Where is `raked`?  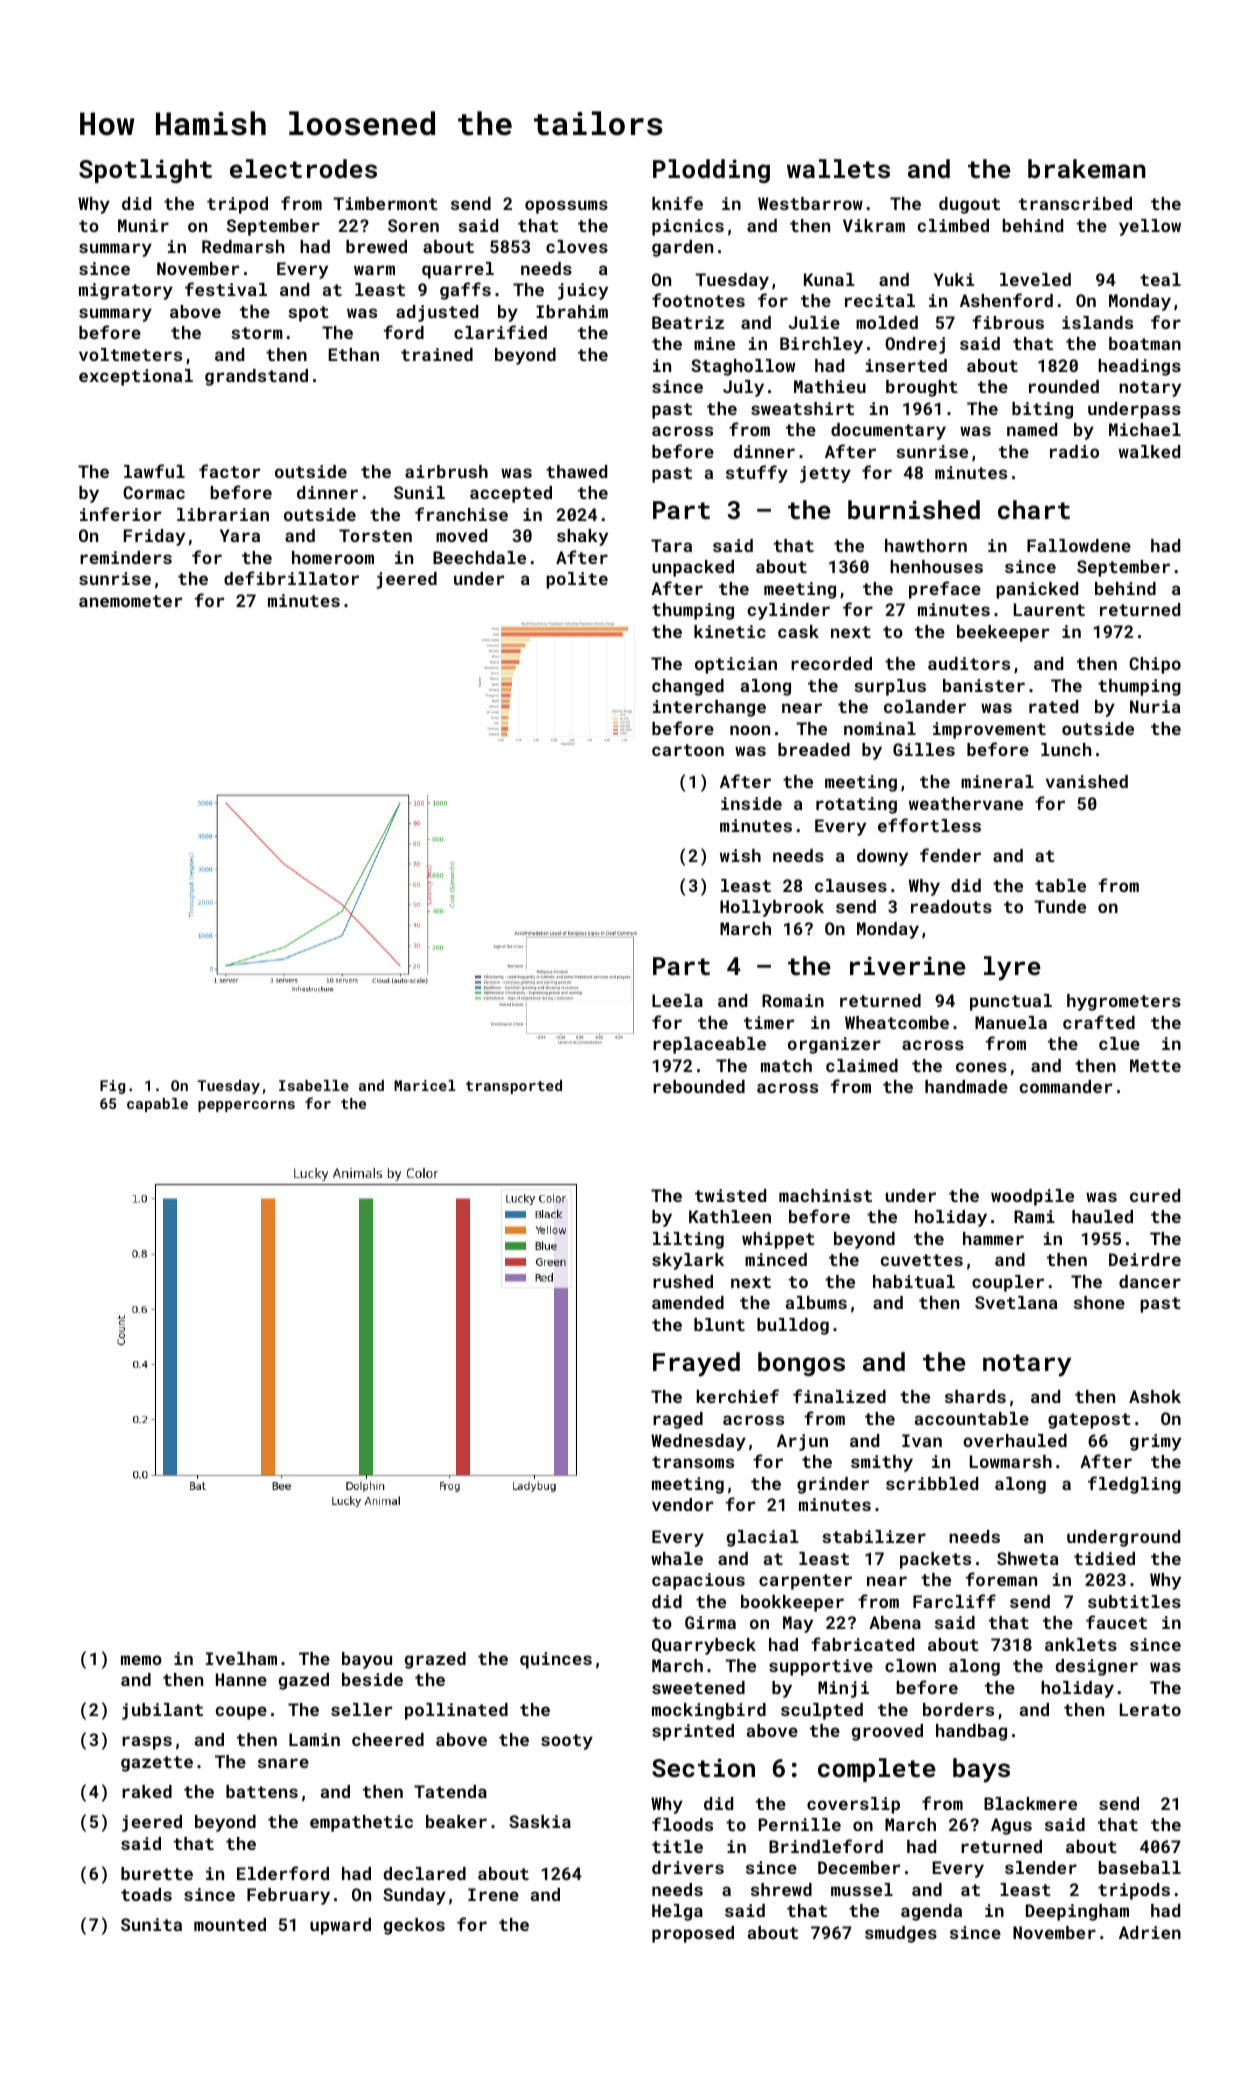 raked is located at coordinates (147, 1791).
